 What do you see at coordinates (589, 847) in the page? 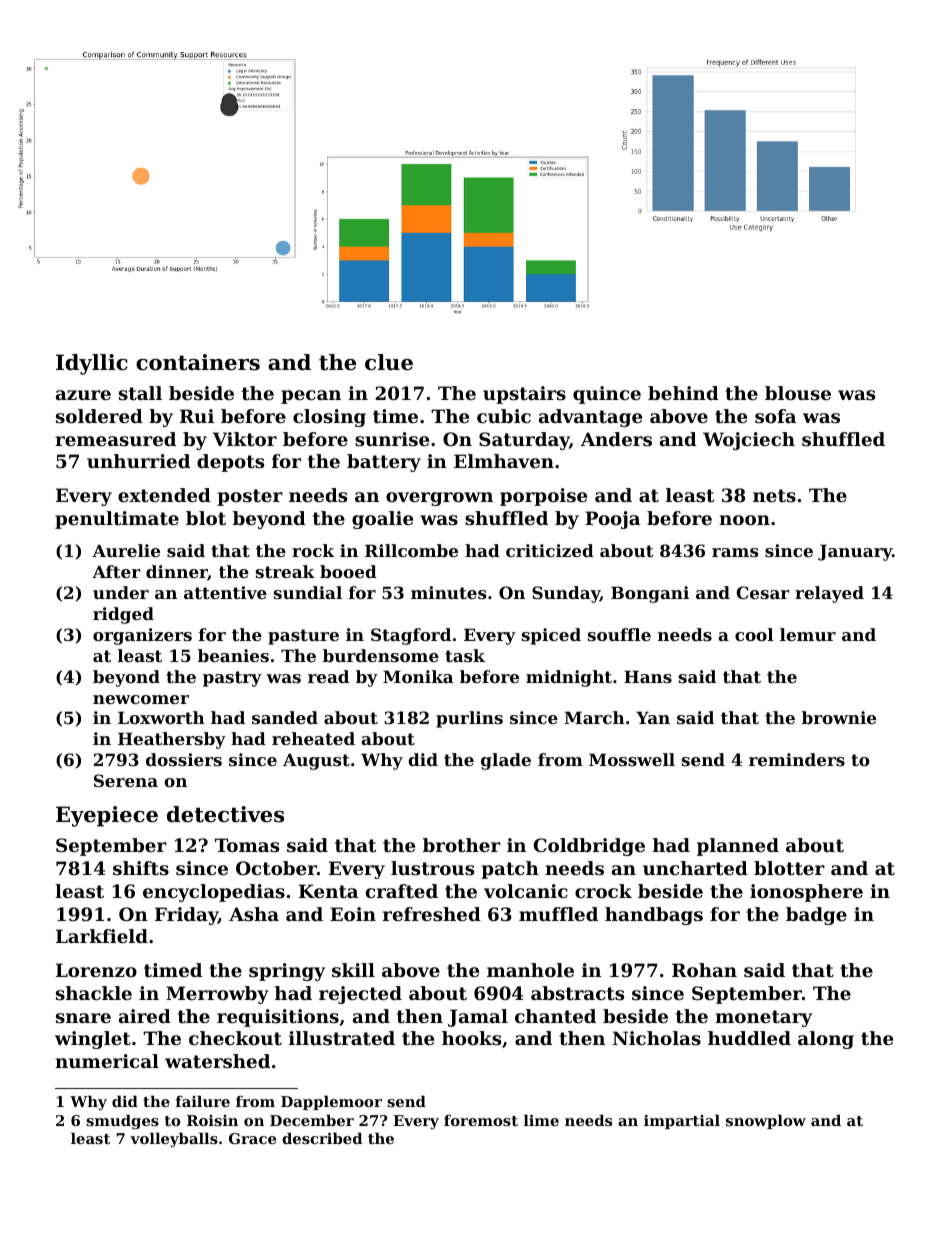
I see `Coldbridge` at bounding box center [589, 847].
